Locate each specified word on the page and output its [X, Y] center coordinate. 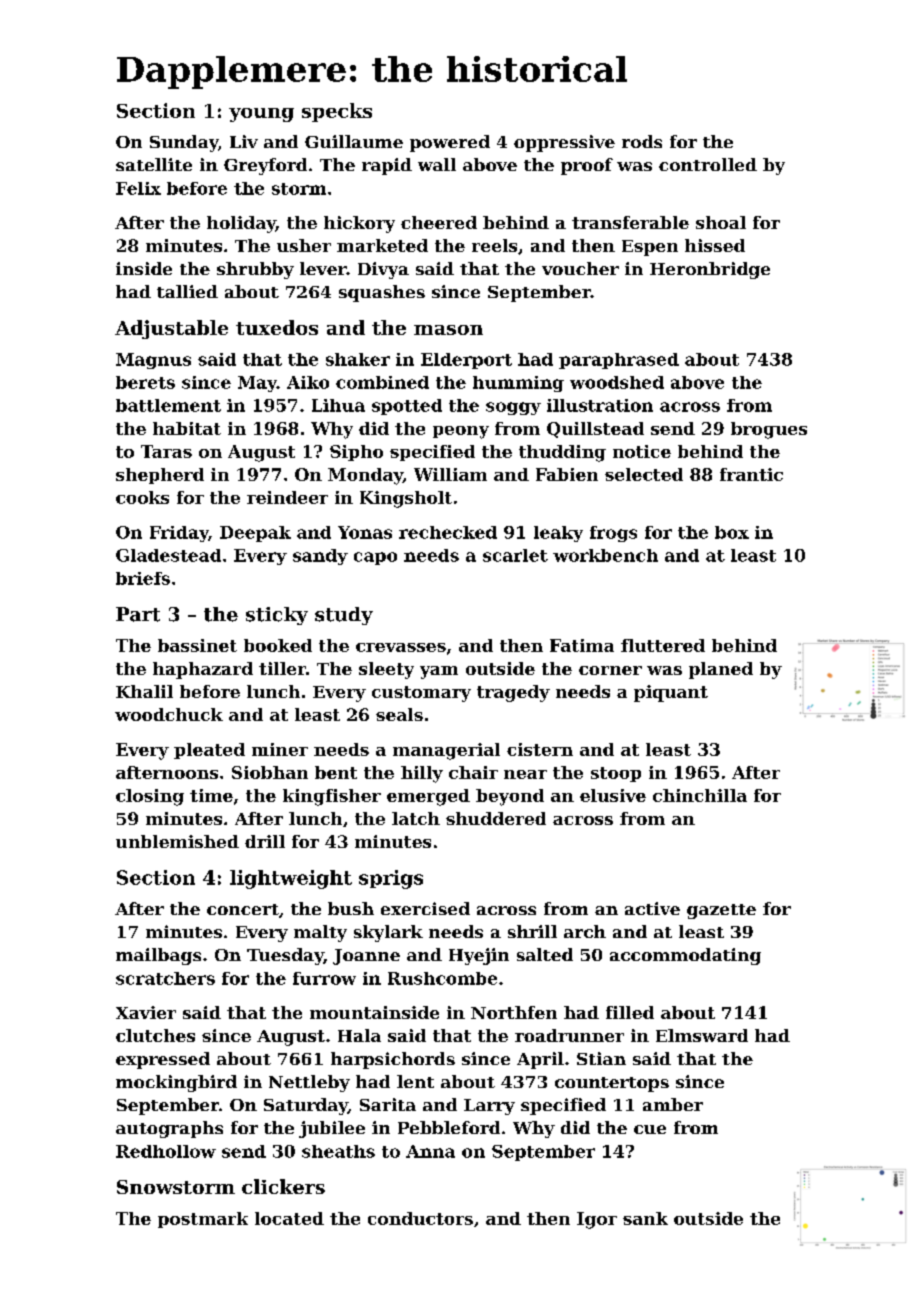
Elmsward [702, 1035]
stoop [616, 774]
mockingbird [176, 1083]
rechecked [448, 532]
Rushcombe [442, 978]
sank [645, 1218]
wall [437, 164]
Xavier [146, 1012]
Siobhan [270, 772]
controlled [708, 164]
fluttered [663, 645]
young [261, 115]
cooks [142, 497]
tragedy [513, 693]
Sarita [388, 1104]
